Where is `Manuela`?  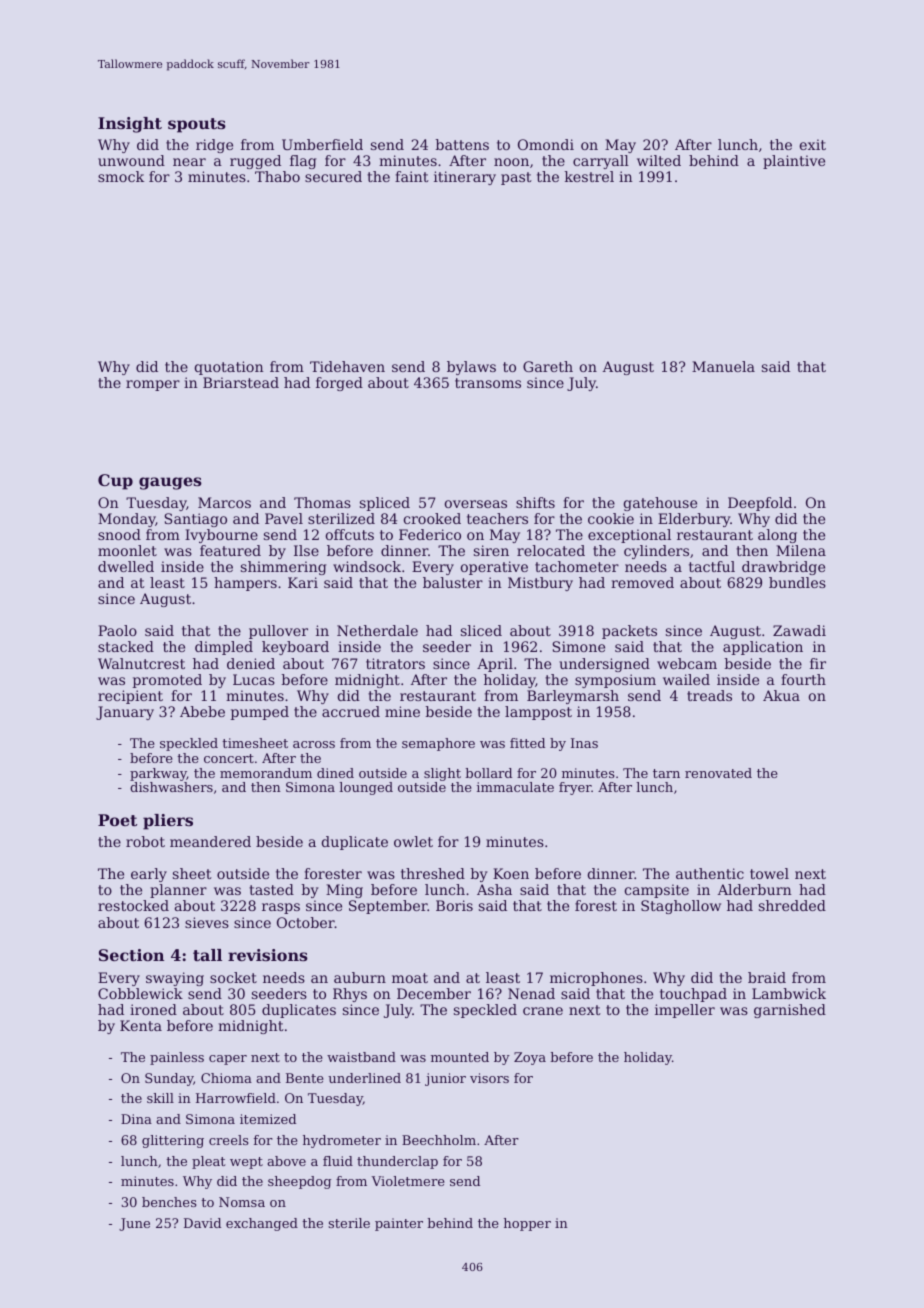
Manuela is located at coordinates (723, 366).
